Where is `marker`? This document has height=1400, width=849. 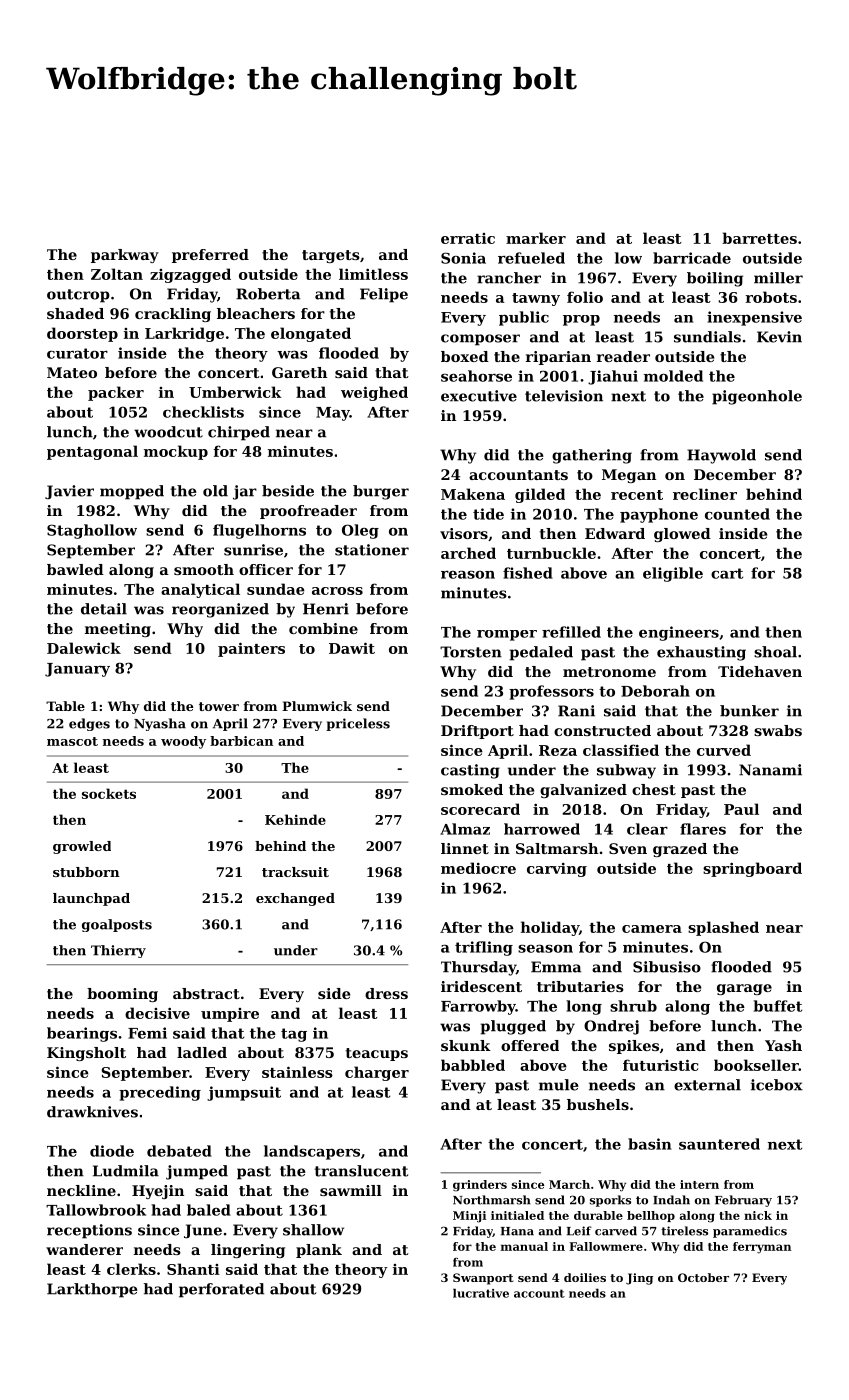 marker is located at coordinates (536, 238).
